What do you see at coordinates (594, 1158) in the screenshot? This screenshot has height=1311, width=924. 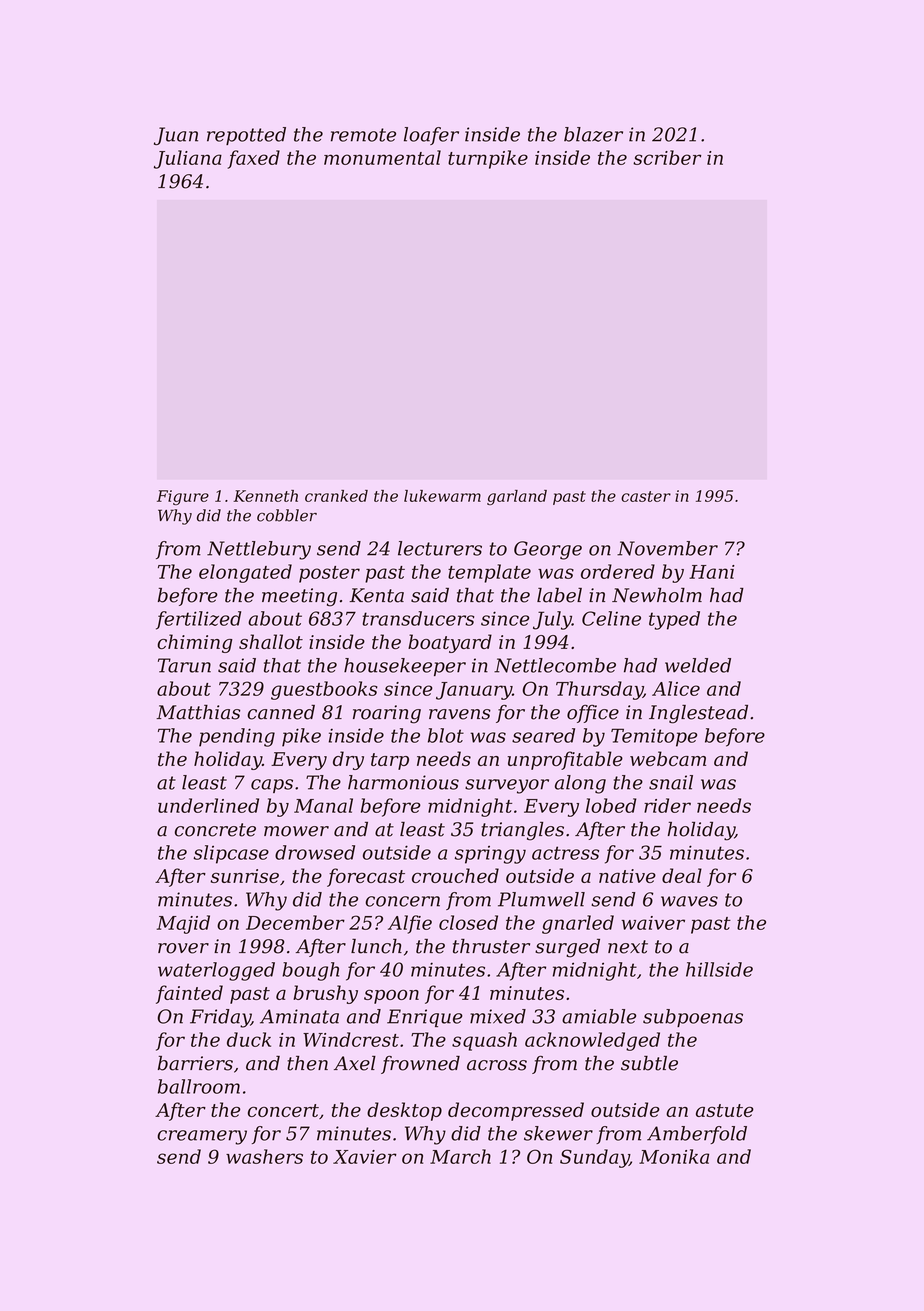 I see `Sunday` at bounding box center [594, 1158].
